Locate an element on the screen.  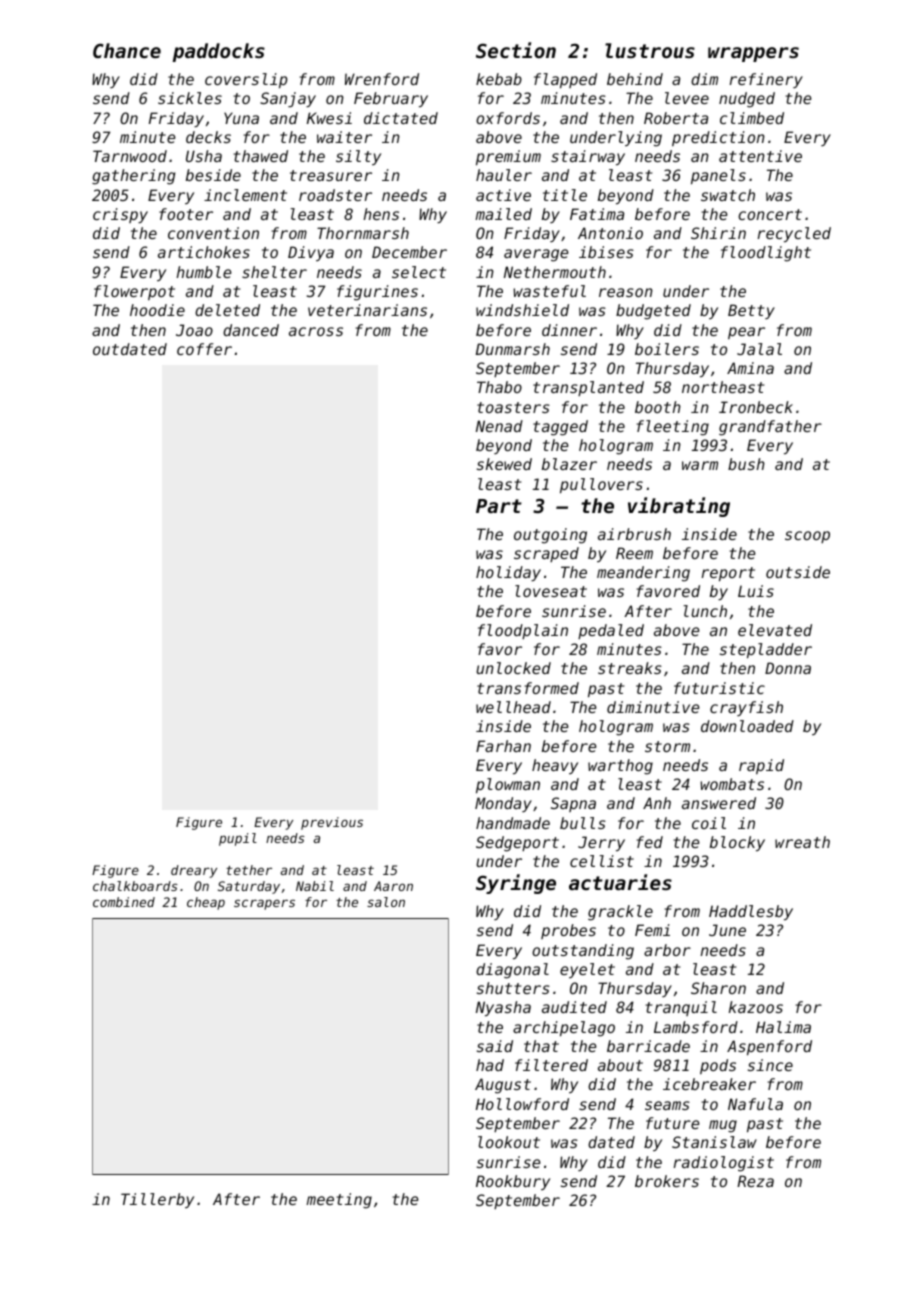
Section is located at coordinates (516, 50).
